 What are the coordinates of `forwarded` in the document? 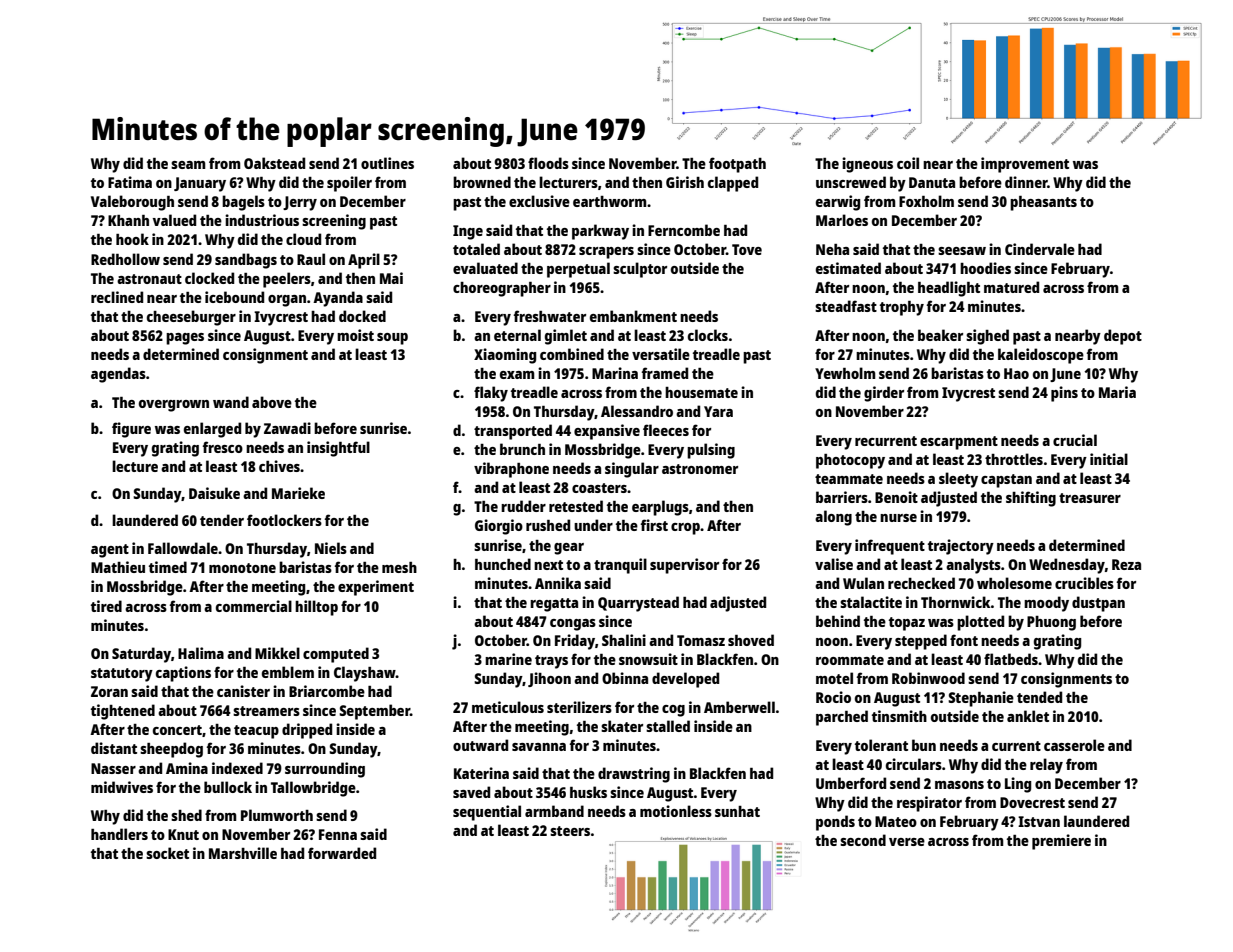 It's located at (342, 853).
